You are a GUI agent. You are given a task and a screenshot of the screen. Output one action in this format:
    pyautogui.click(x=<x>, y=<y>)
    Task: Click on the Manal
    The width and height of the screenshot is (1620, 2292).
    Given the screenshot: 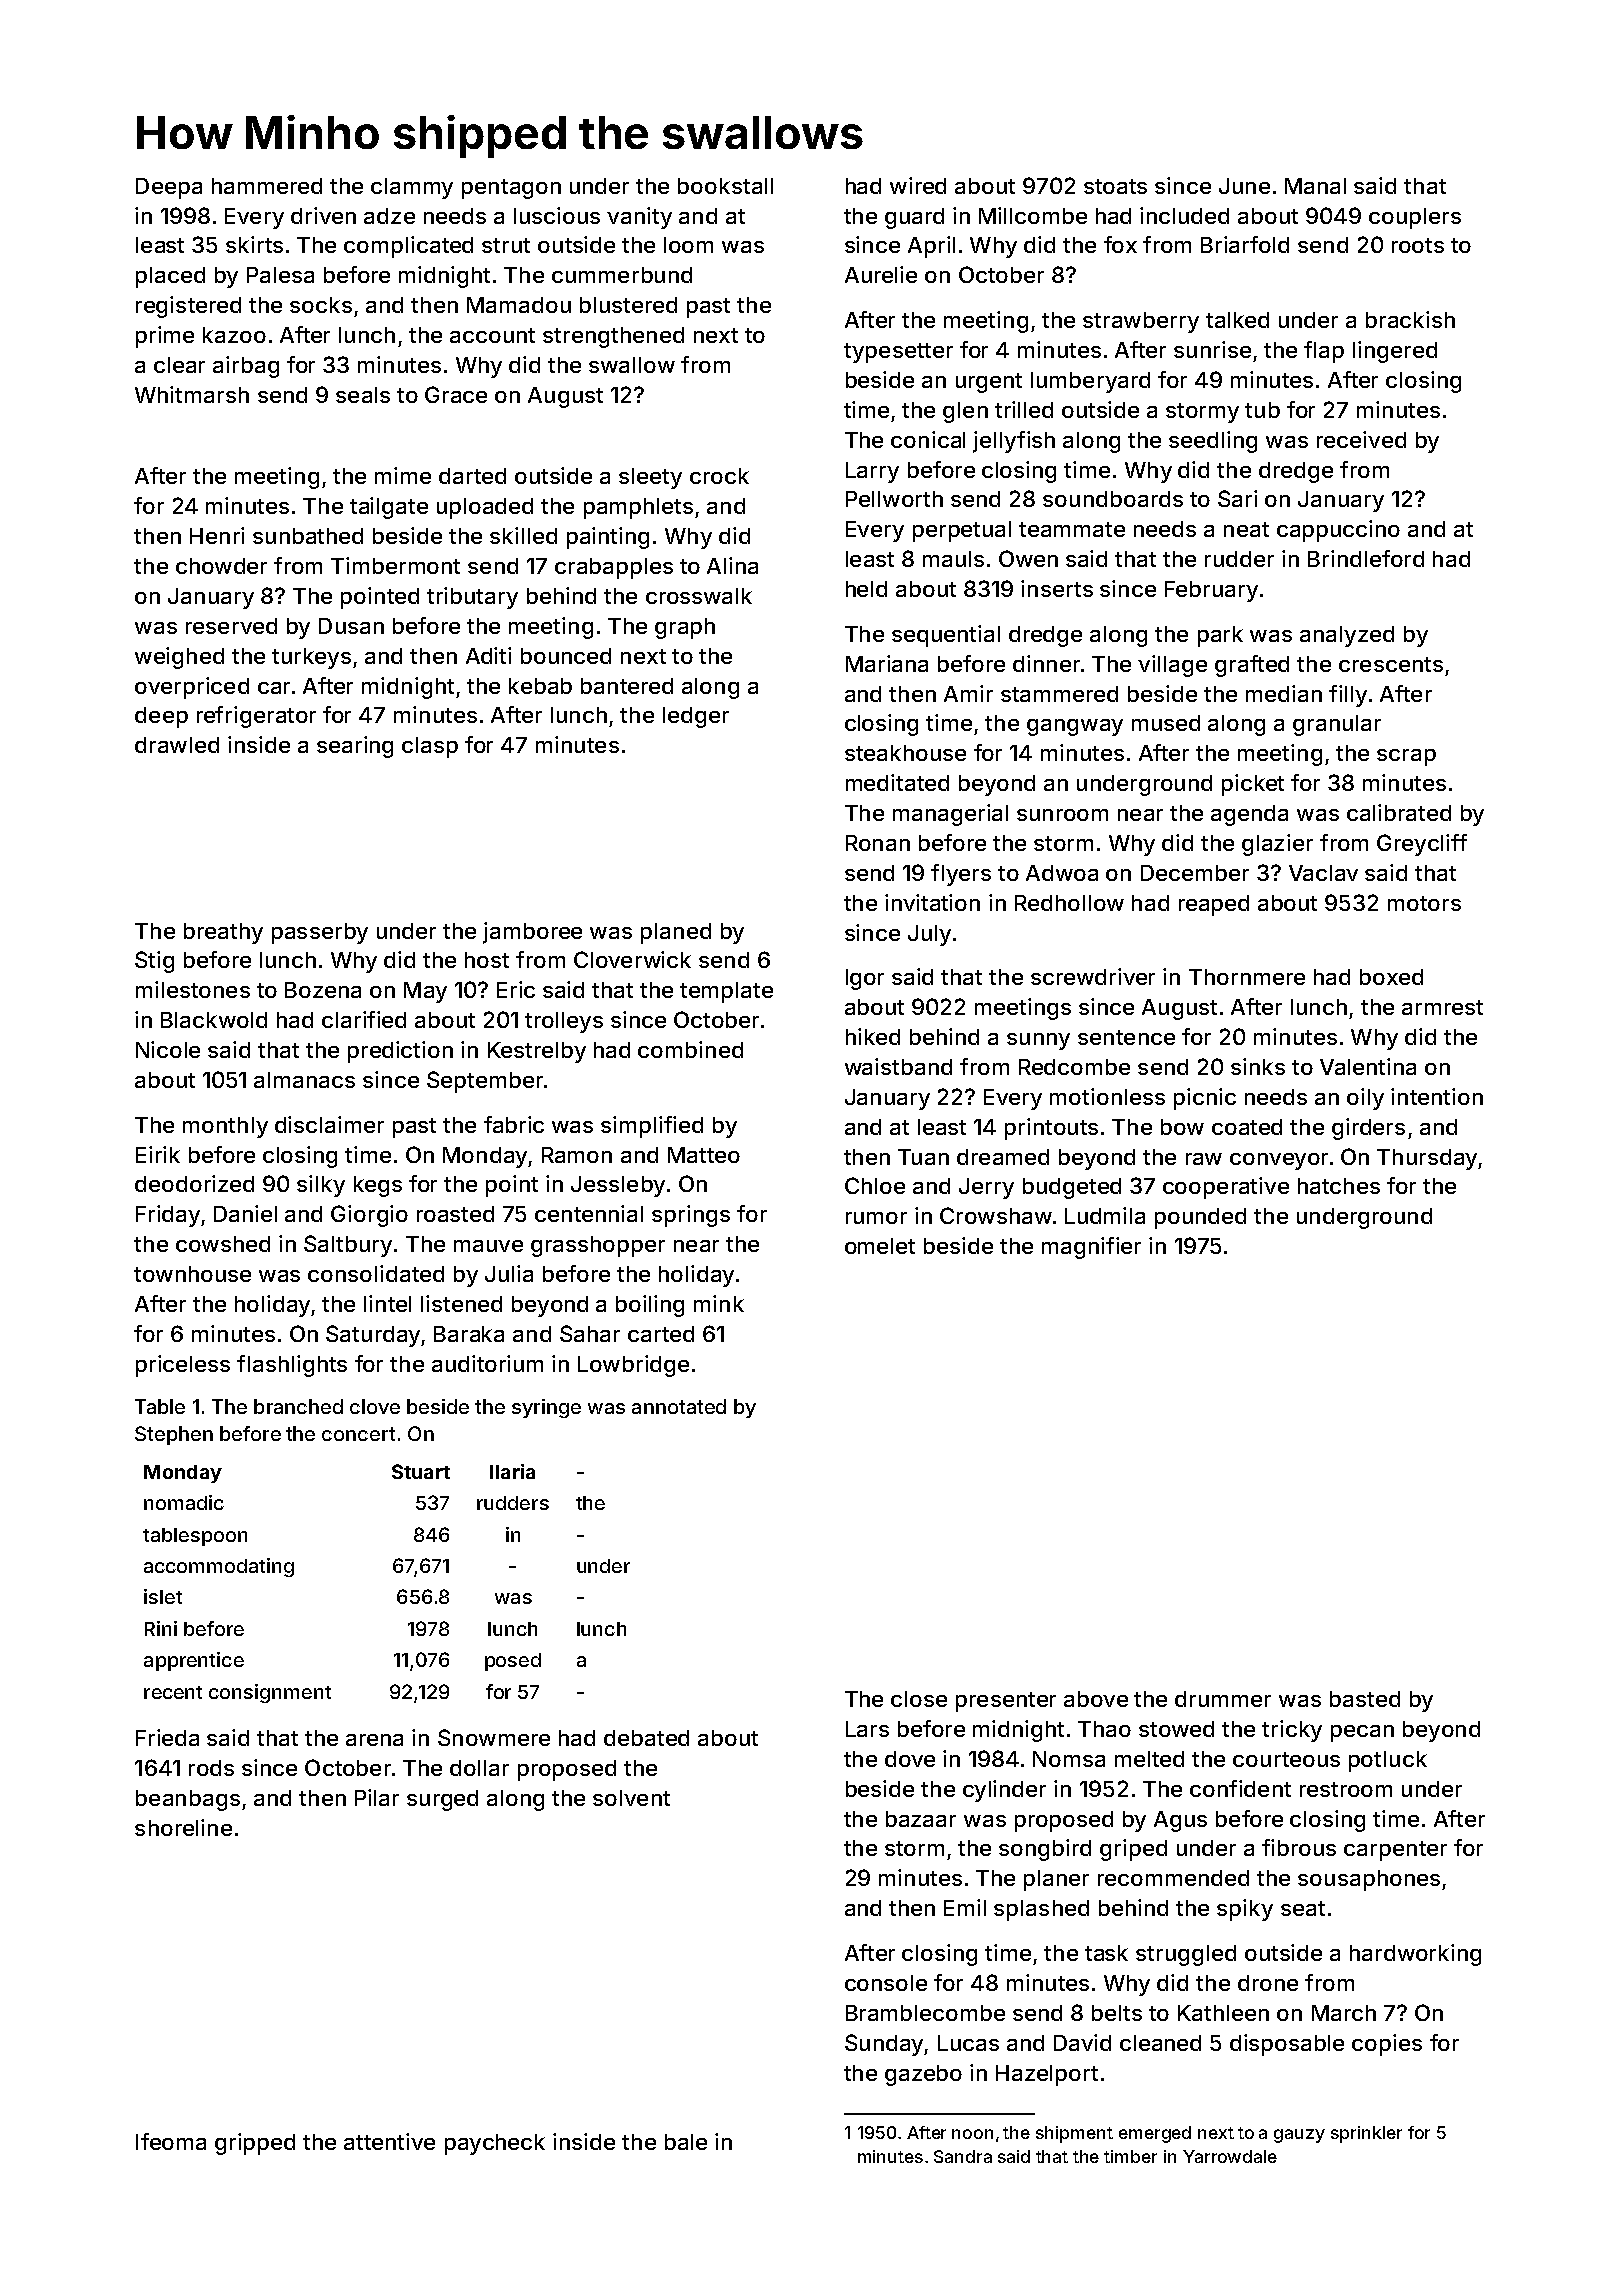 What is the action you would take?
    pyautogui.click(x=1315, y=186)
